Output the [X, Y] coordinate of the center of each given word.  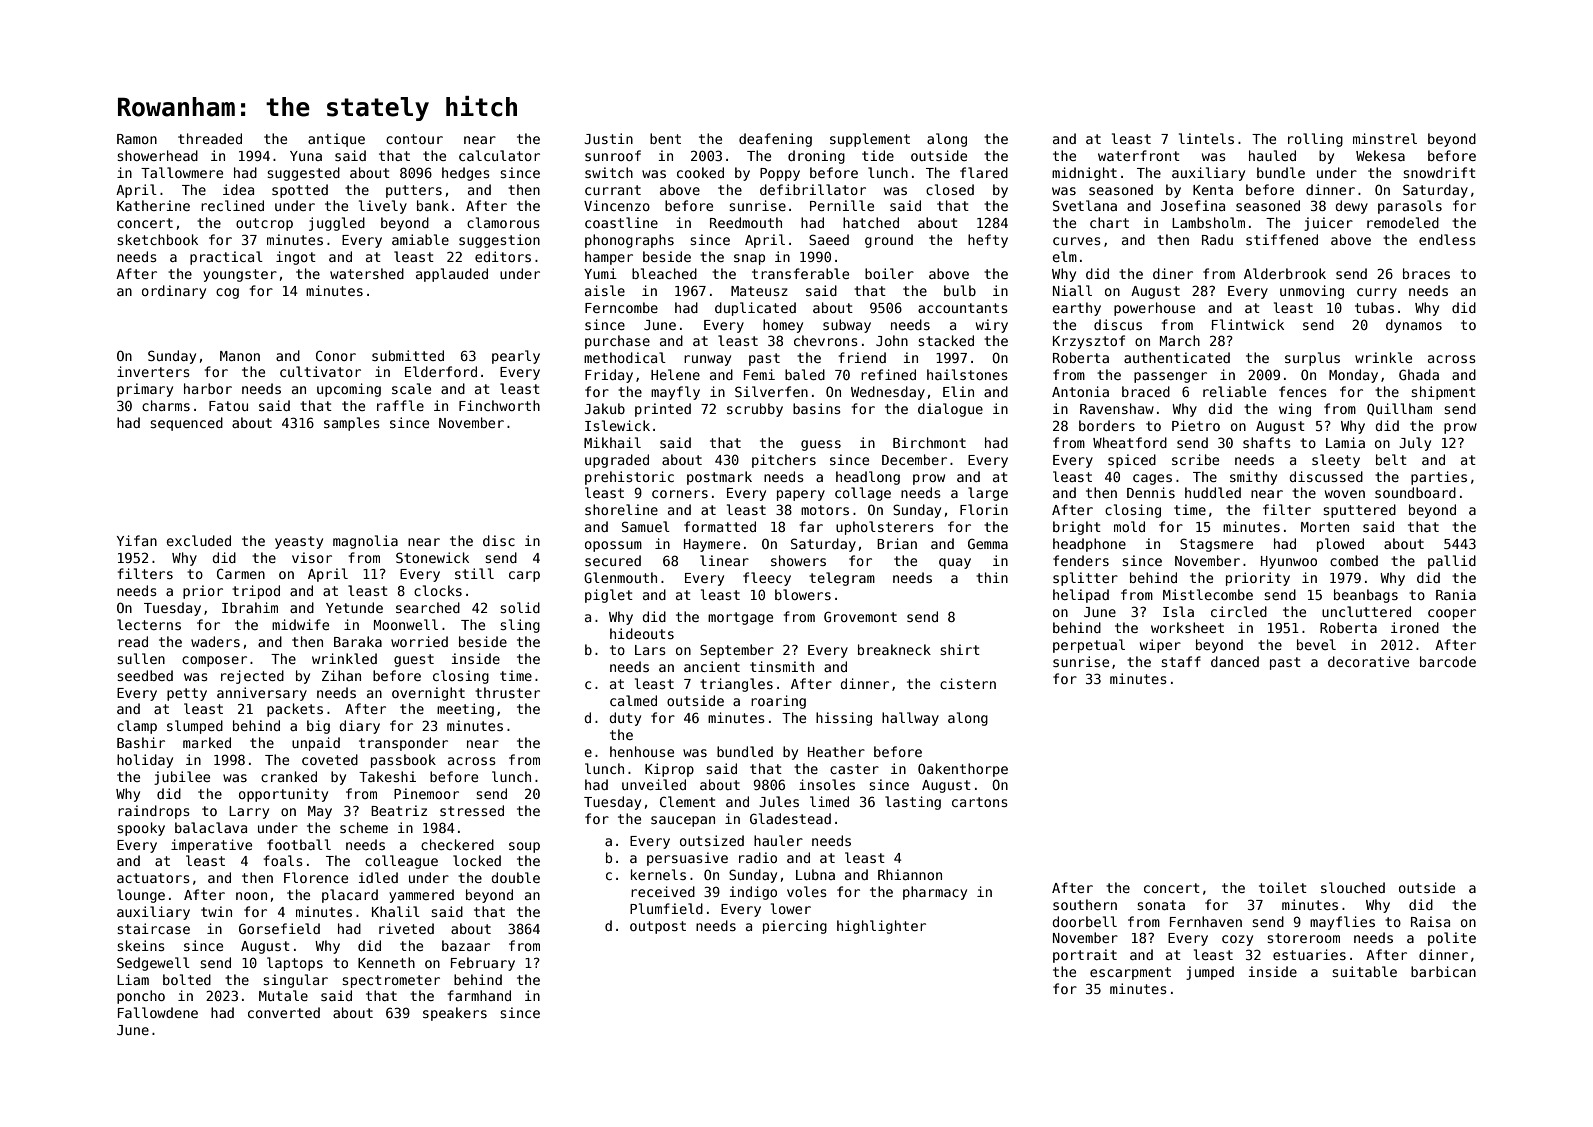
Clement [688, 801]
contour [414, 139]
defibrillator [813, 189]
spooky [141, 829]
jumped [1210, 973]
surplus [1312, 359]
